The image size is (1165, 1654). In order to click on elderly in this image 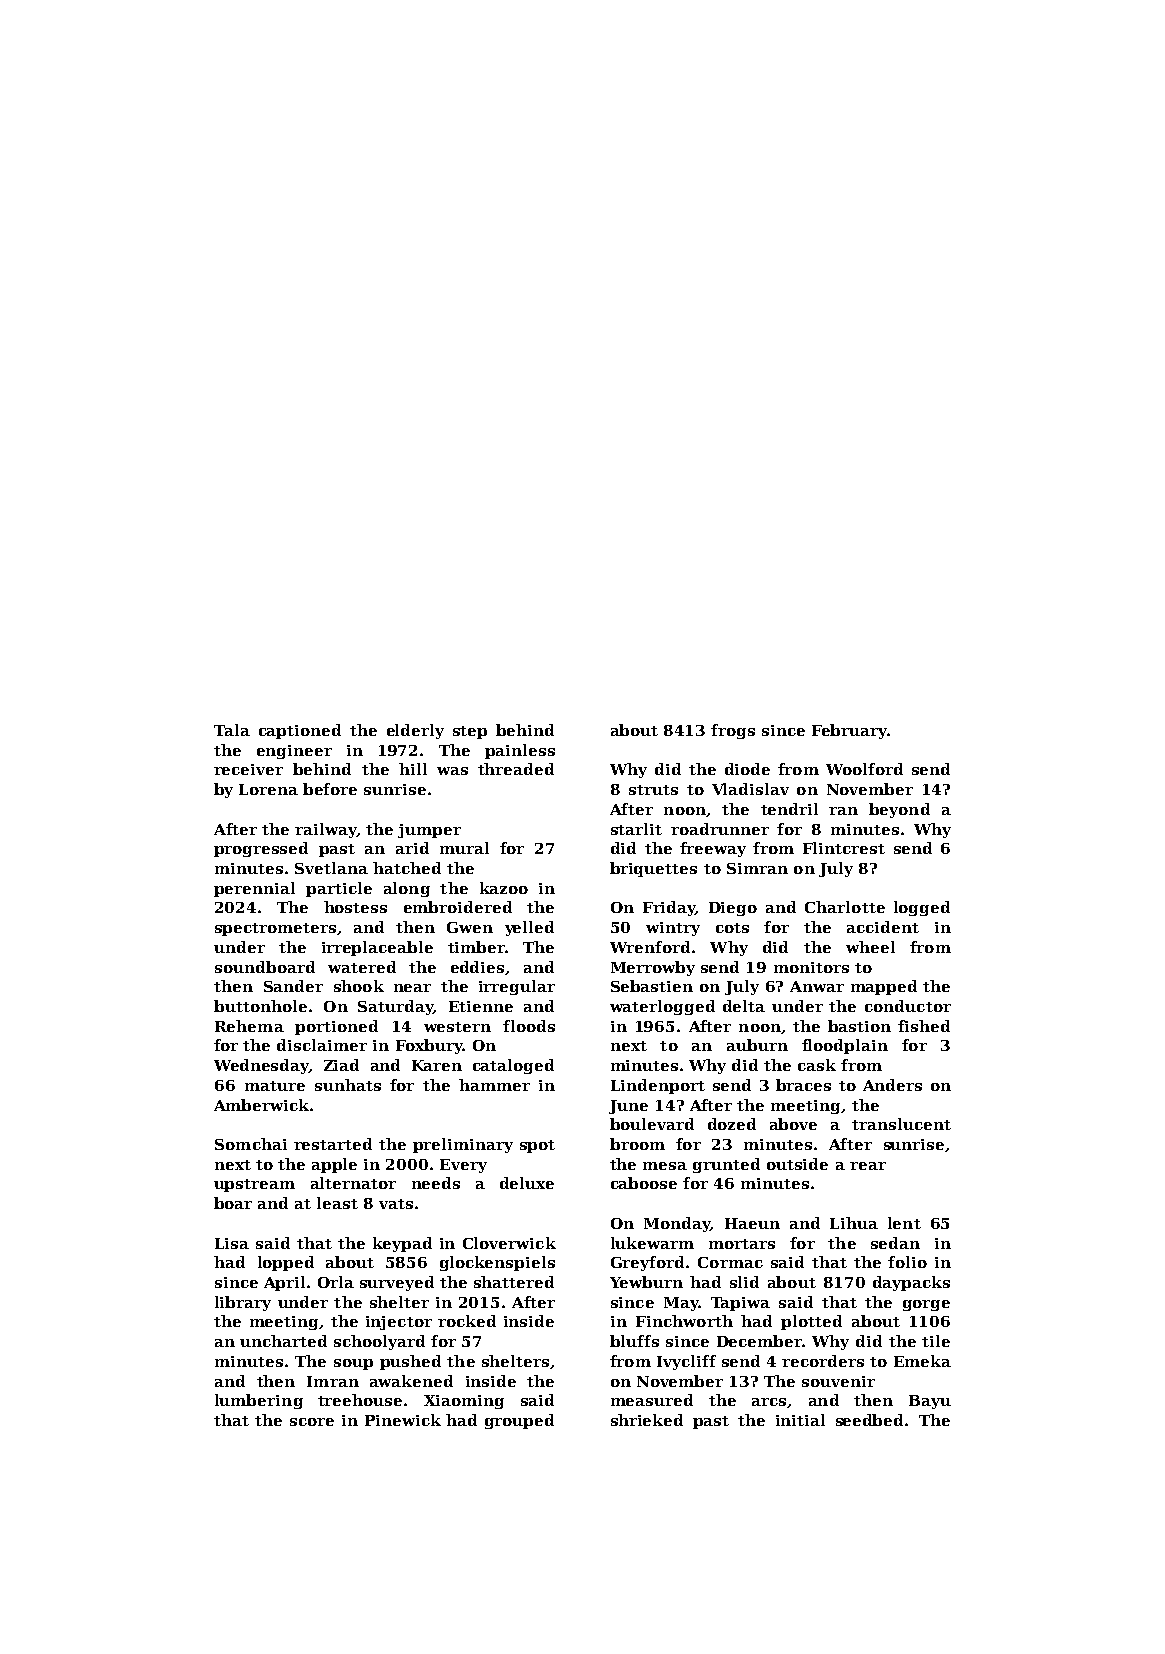, I will do `click(415, 731)`.
